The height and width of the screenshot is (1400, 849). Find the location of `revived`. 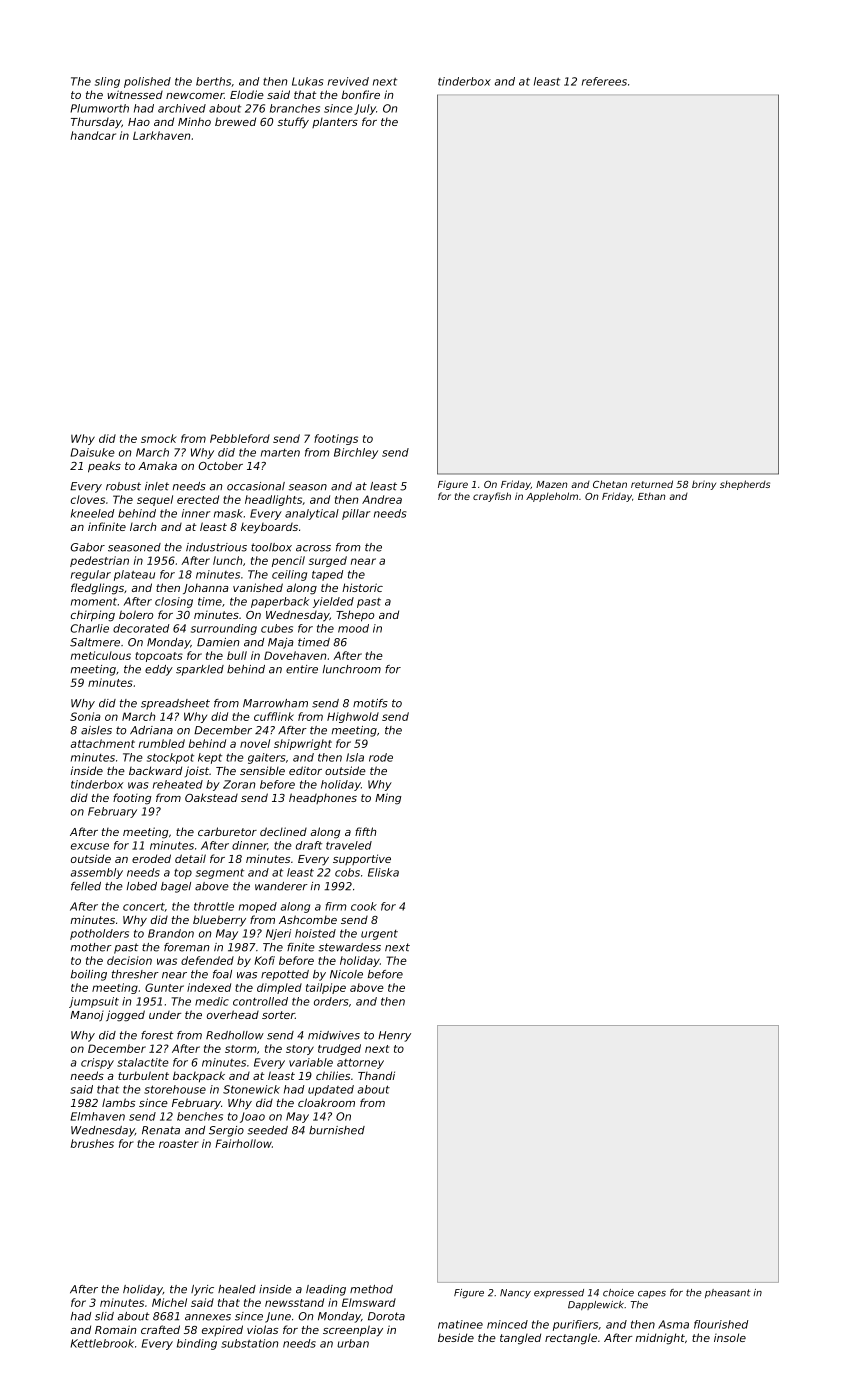

revived is located at coordinates (348, 81).
